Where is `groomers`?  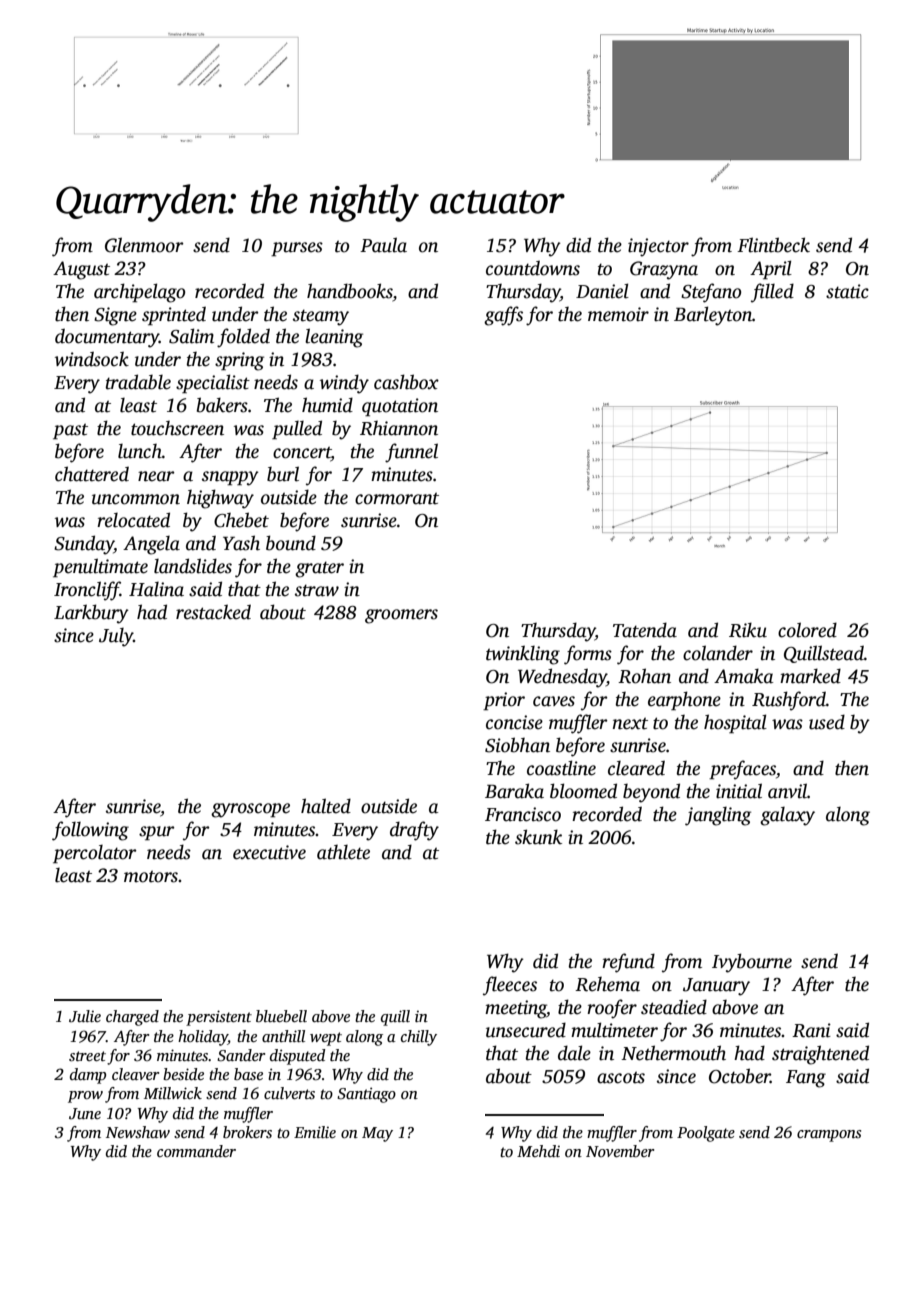
groomers is located at coordinates (401, 616).
